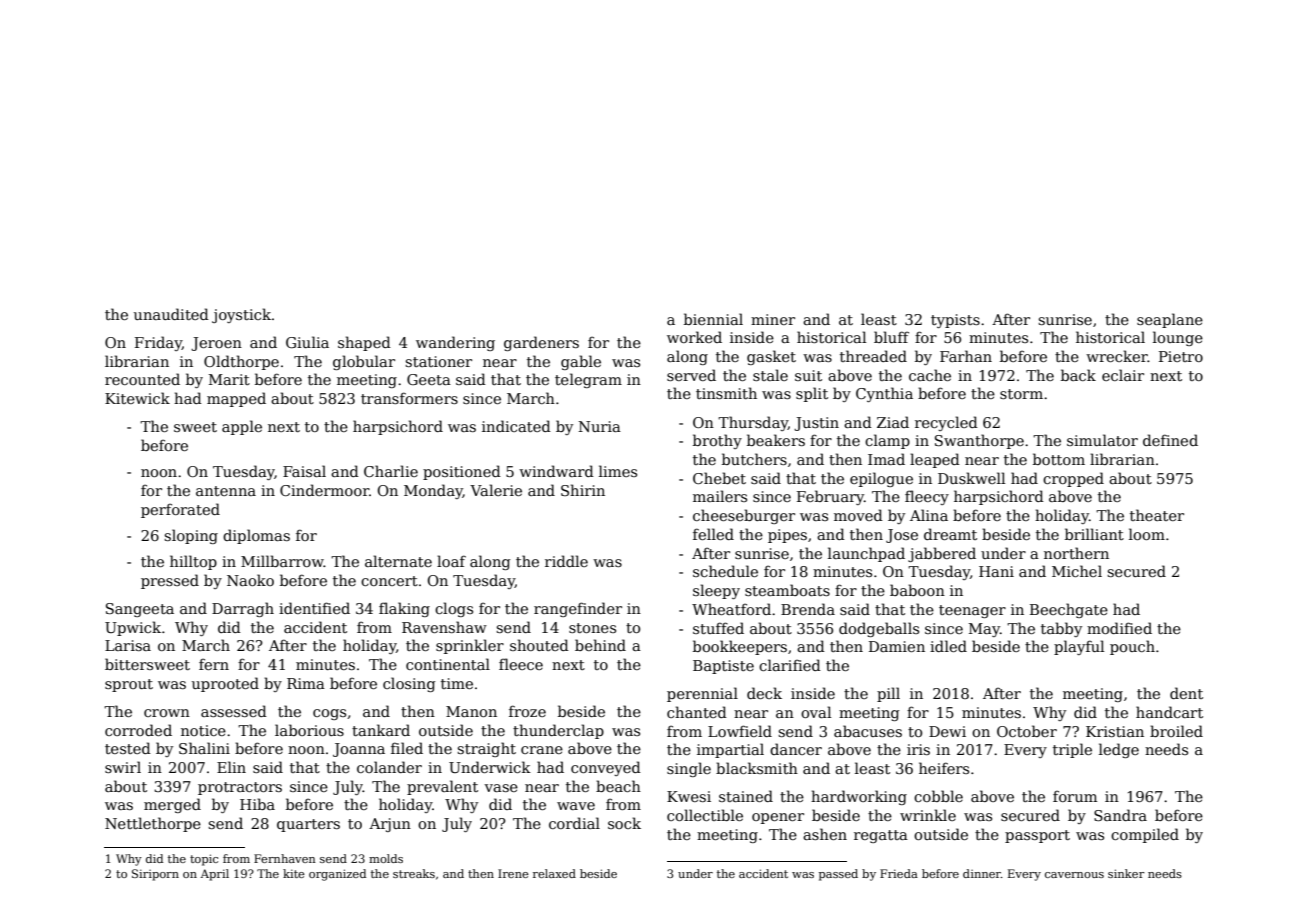  What do you see at coordinates (886, 459) in the page?
I see `Imad` at bounding box center [886, 459].
